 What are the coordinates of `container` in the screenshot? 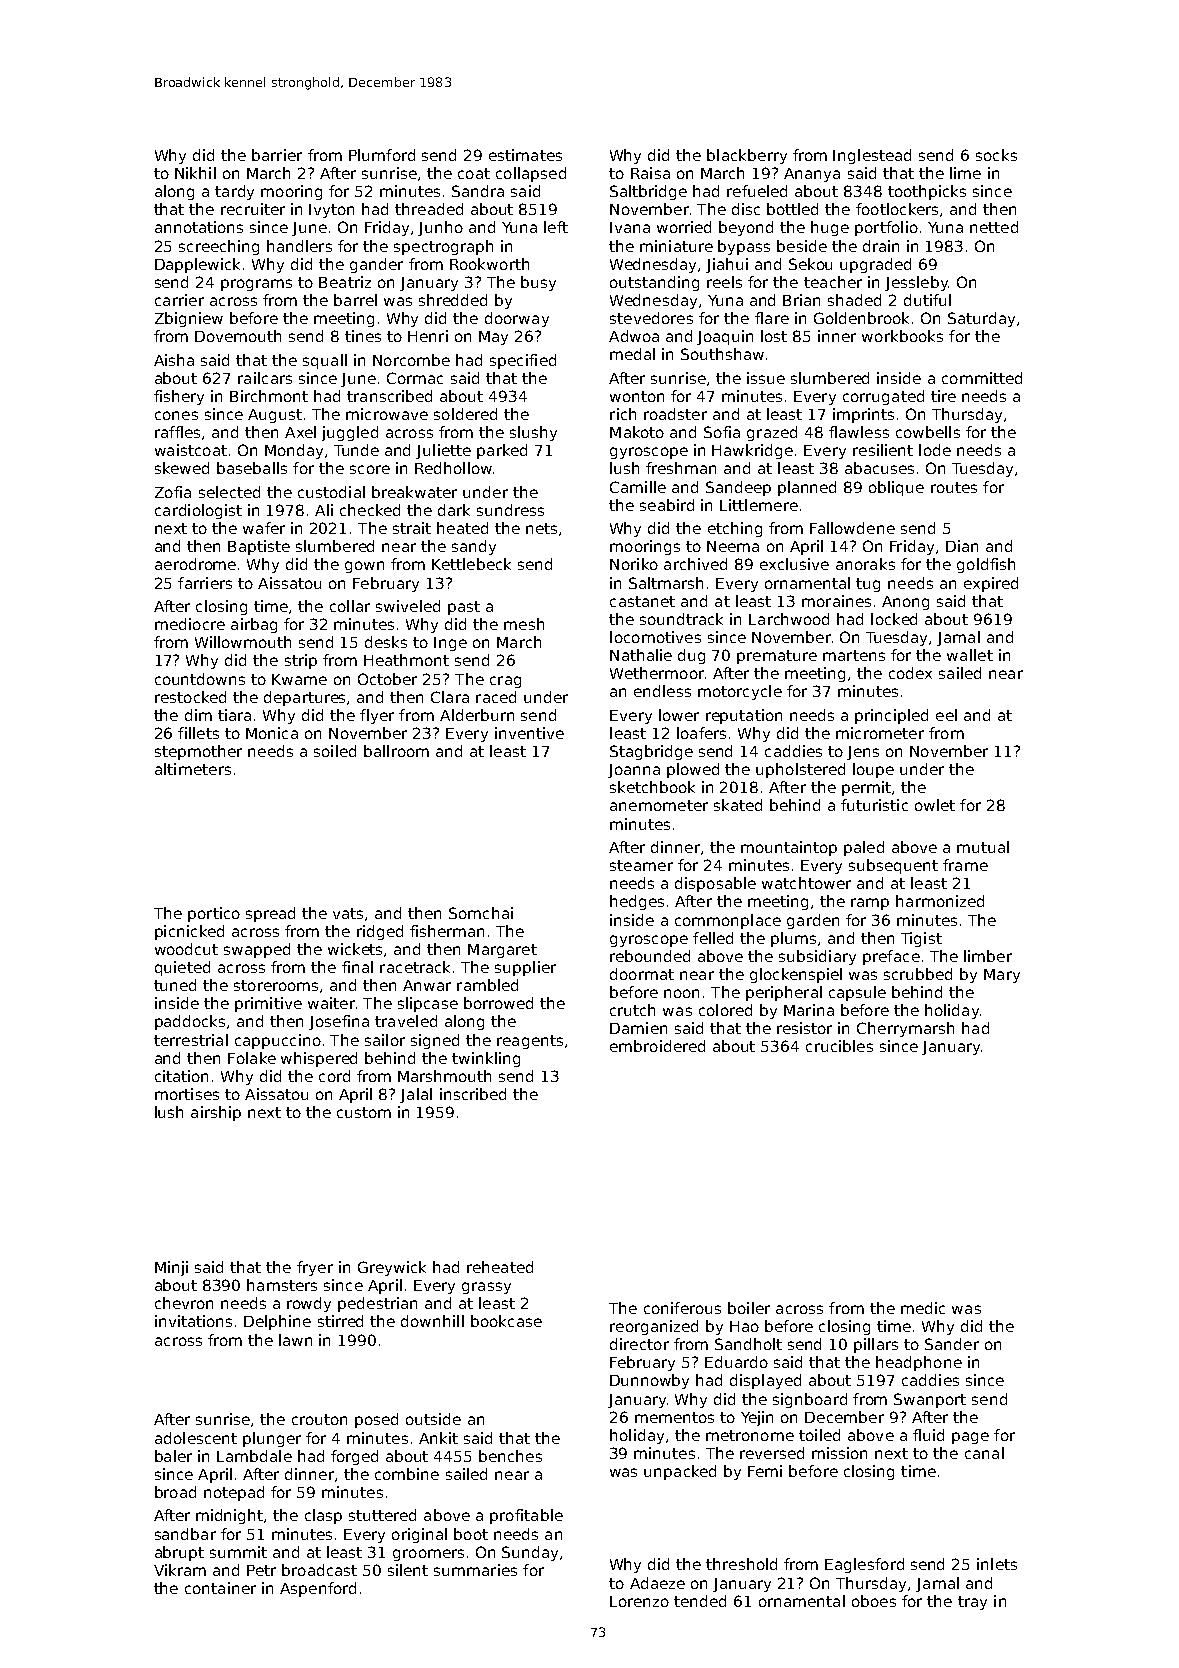 It's located at (220, 1588).
